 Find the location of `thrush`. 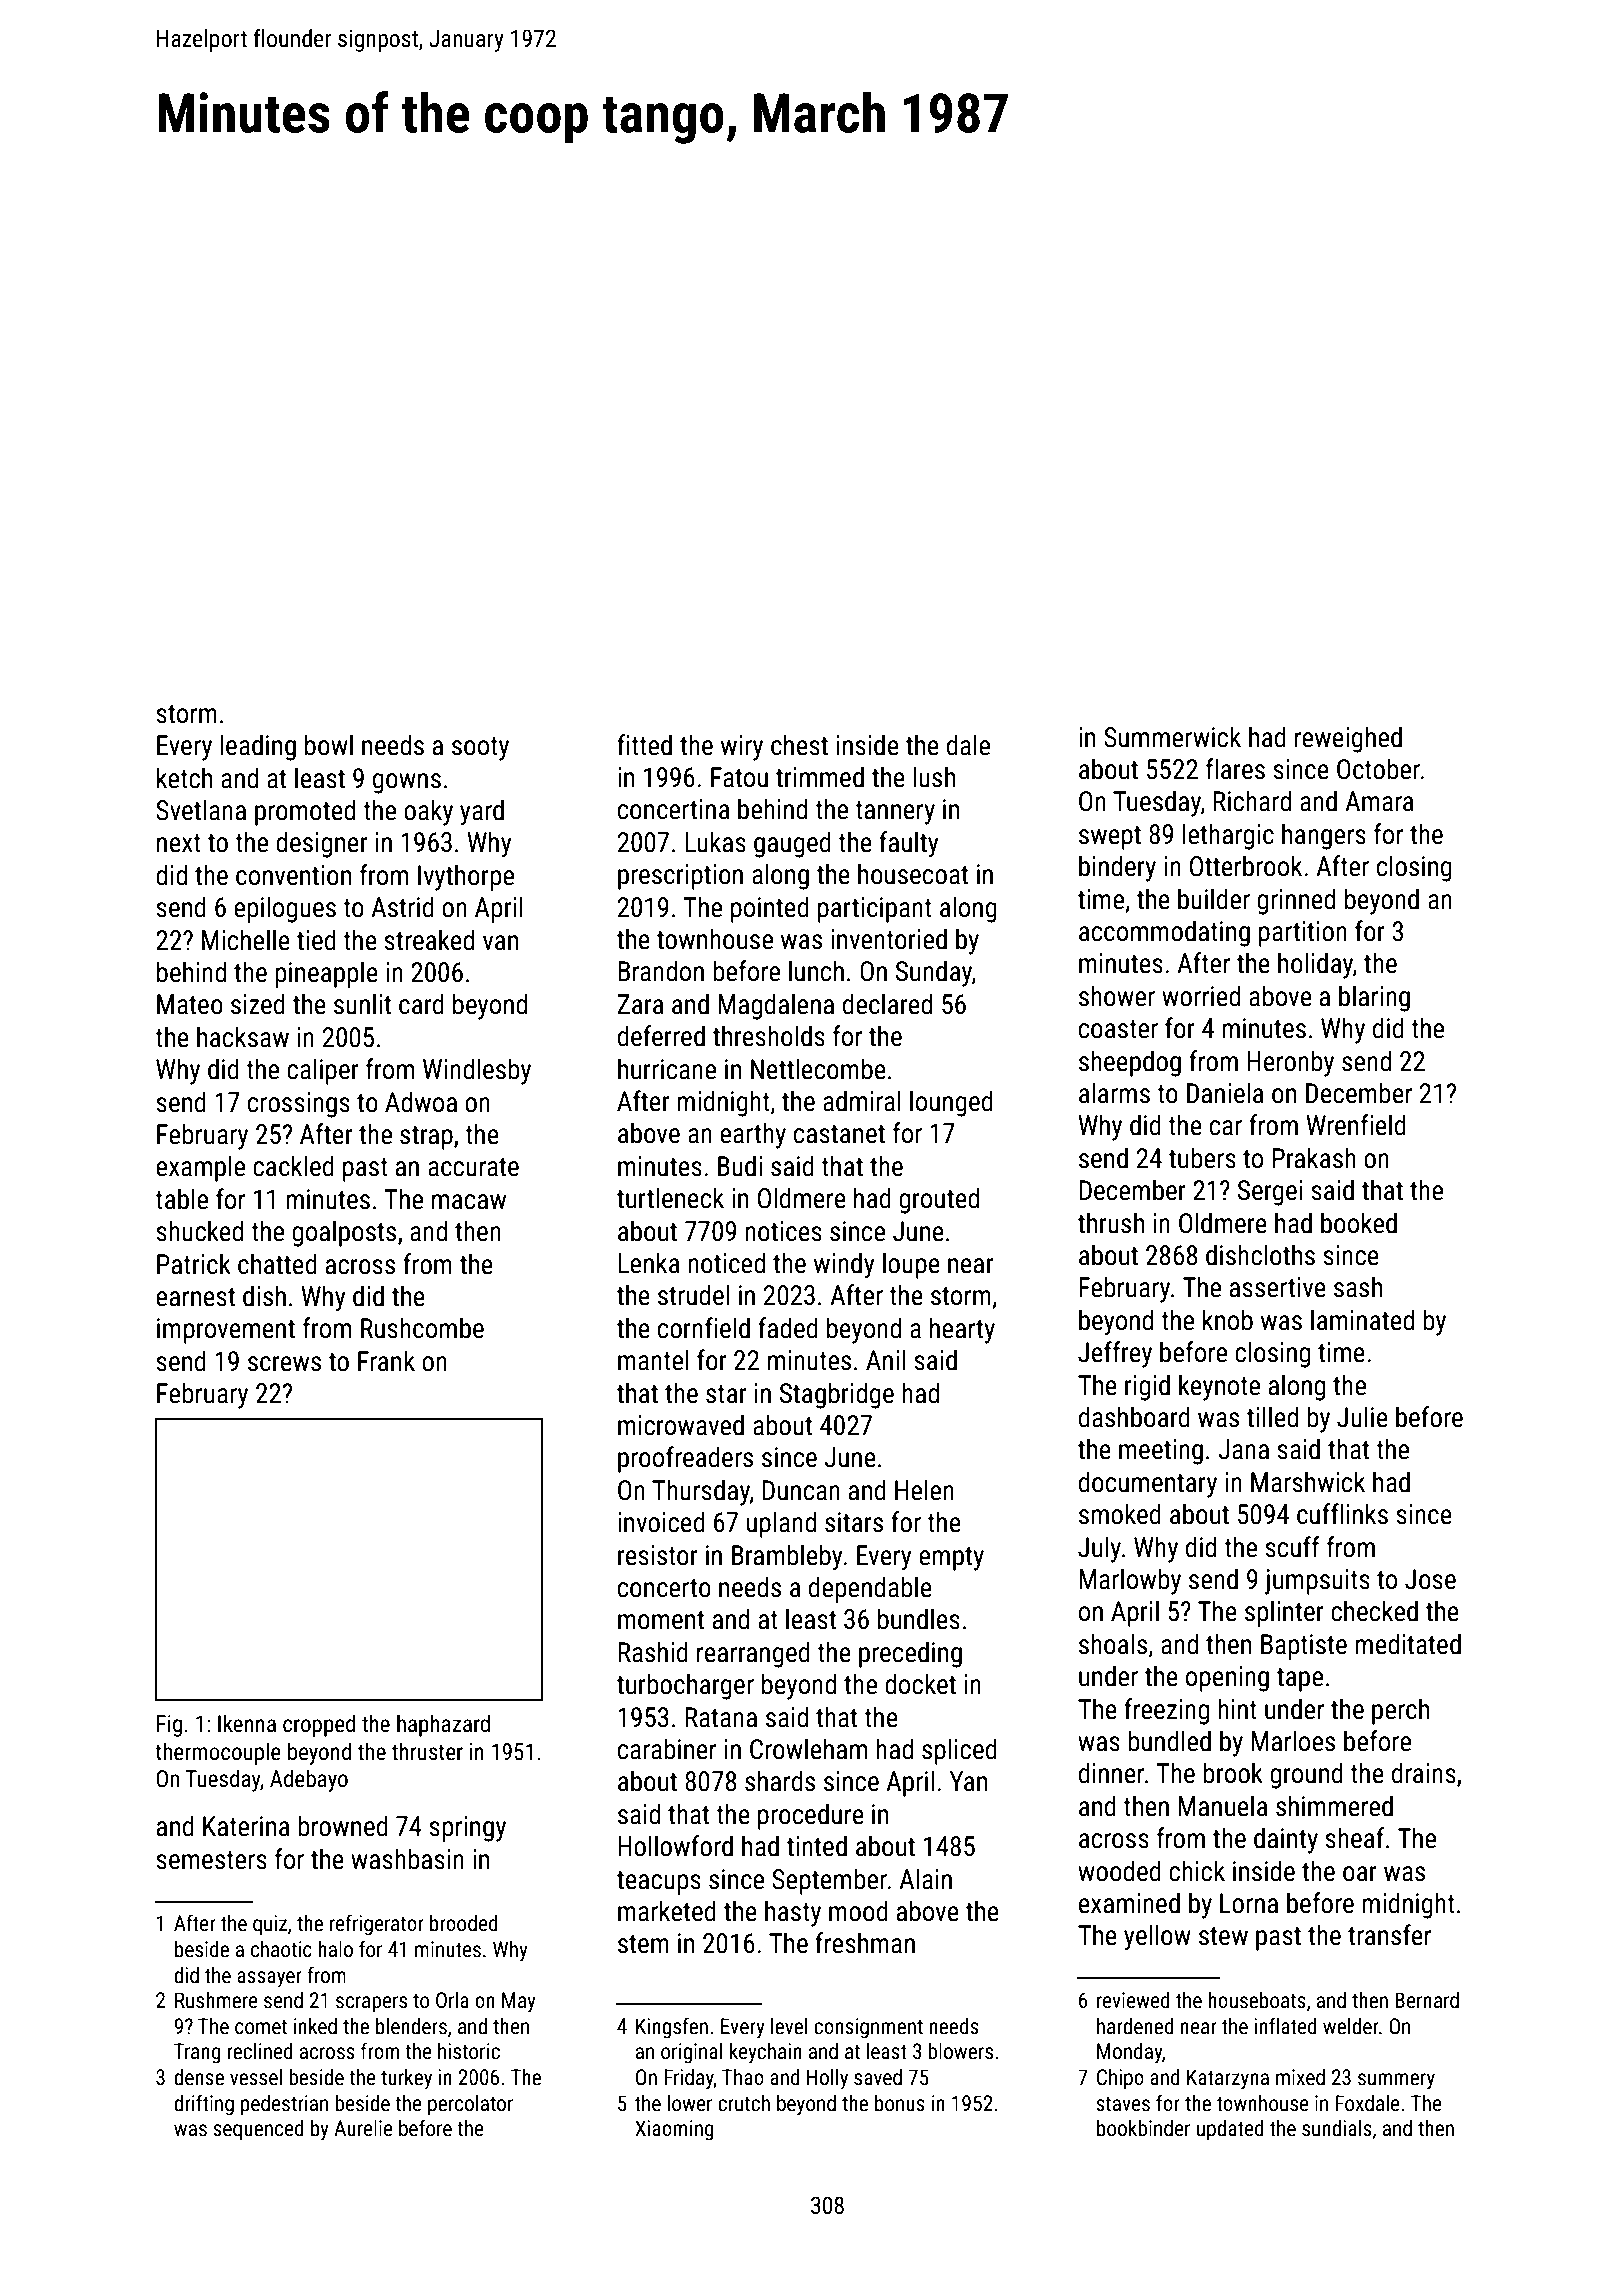

thrush is located at coordinates (1111, 1223).
